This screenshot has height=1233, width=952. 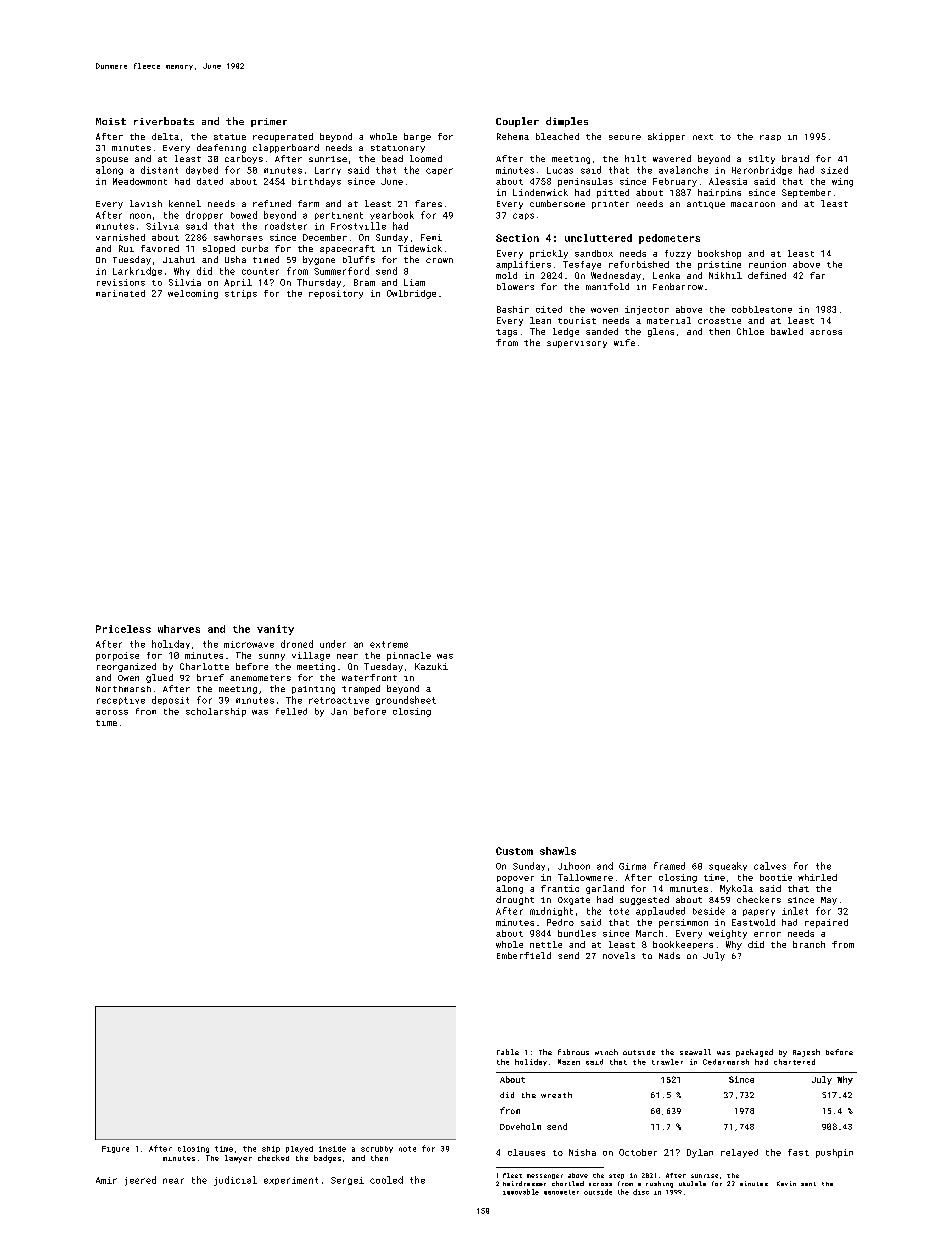 I want to click on Owlbridge, so click(x=411, y=294).
